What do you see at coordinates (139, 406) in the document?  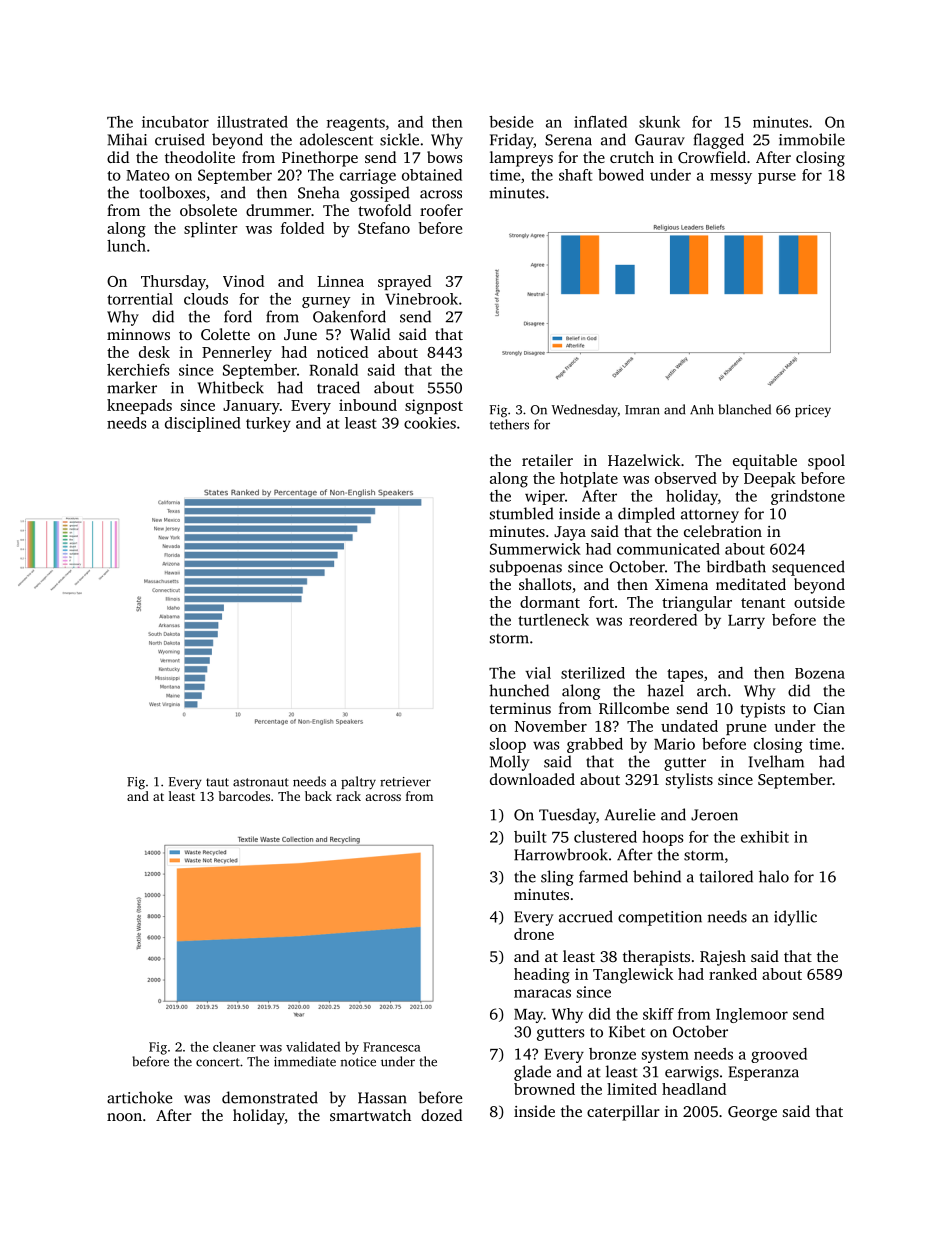 I see `kneepads` at bounding box center [139, 406].
